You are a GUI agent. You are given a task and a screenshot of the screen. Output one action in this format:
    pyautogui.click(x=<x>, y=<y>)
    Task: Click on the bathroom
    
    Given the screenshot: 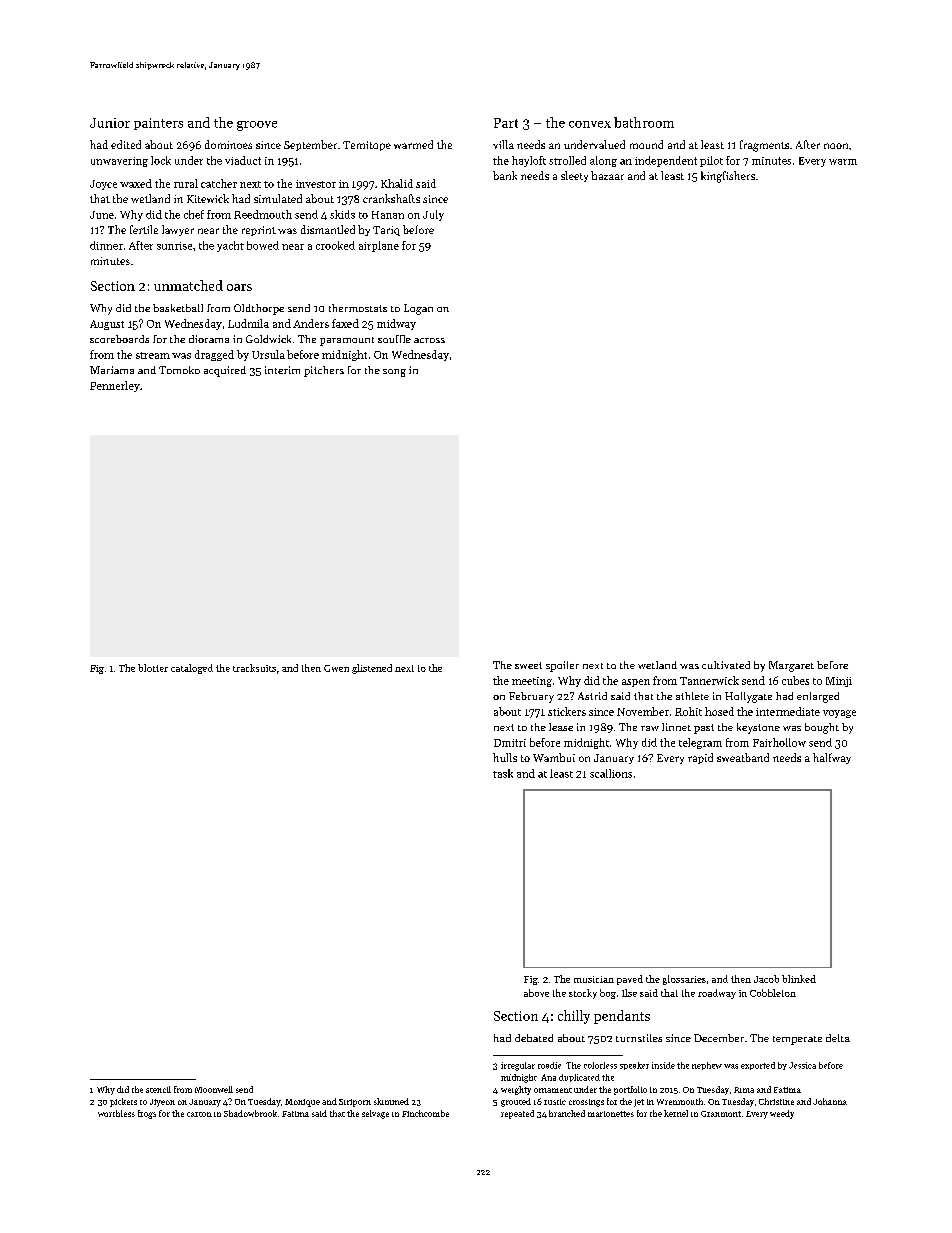 What is the action you would take?
    pyautogui.click(x=644, y=122)
